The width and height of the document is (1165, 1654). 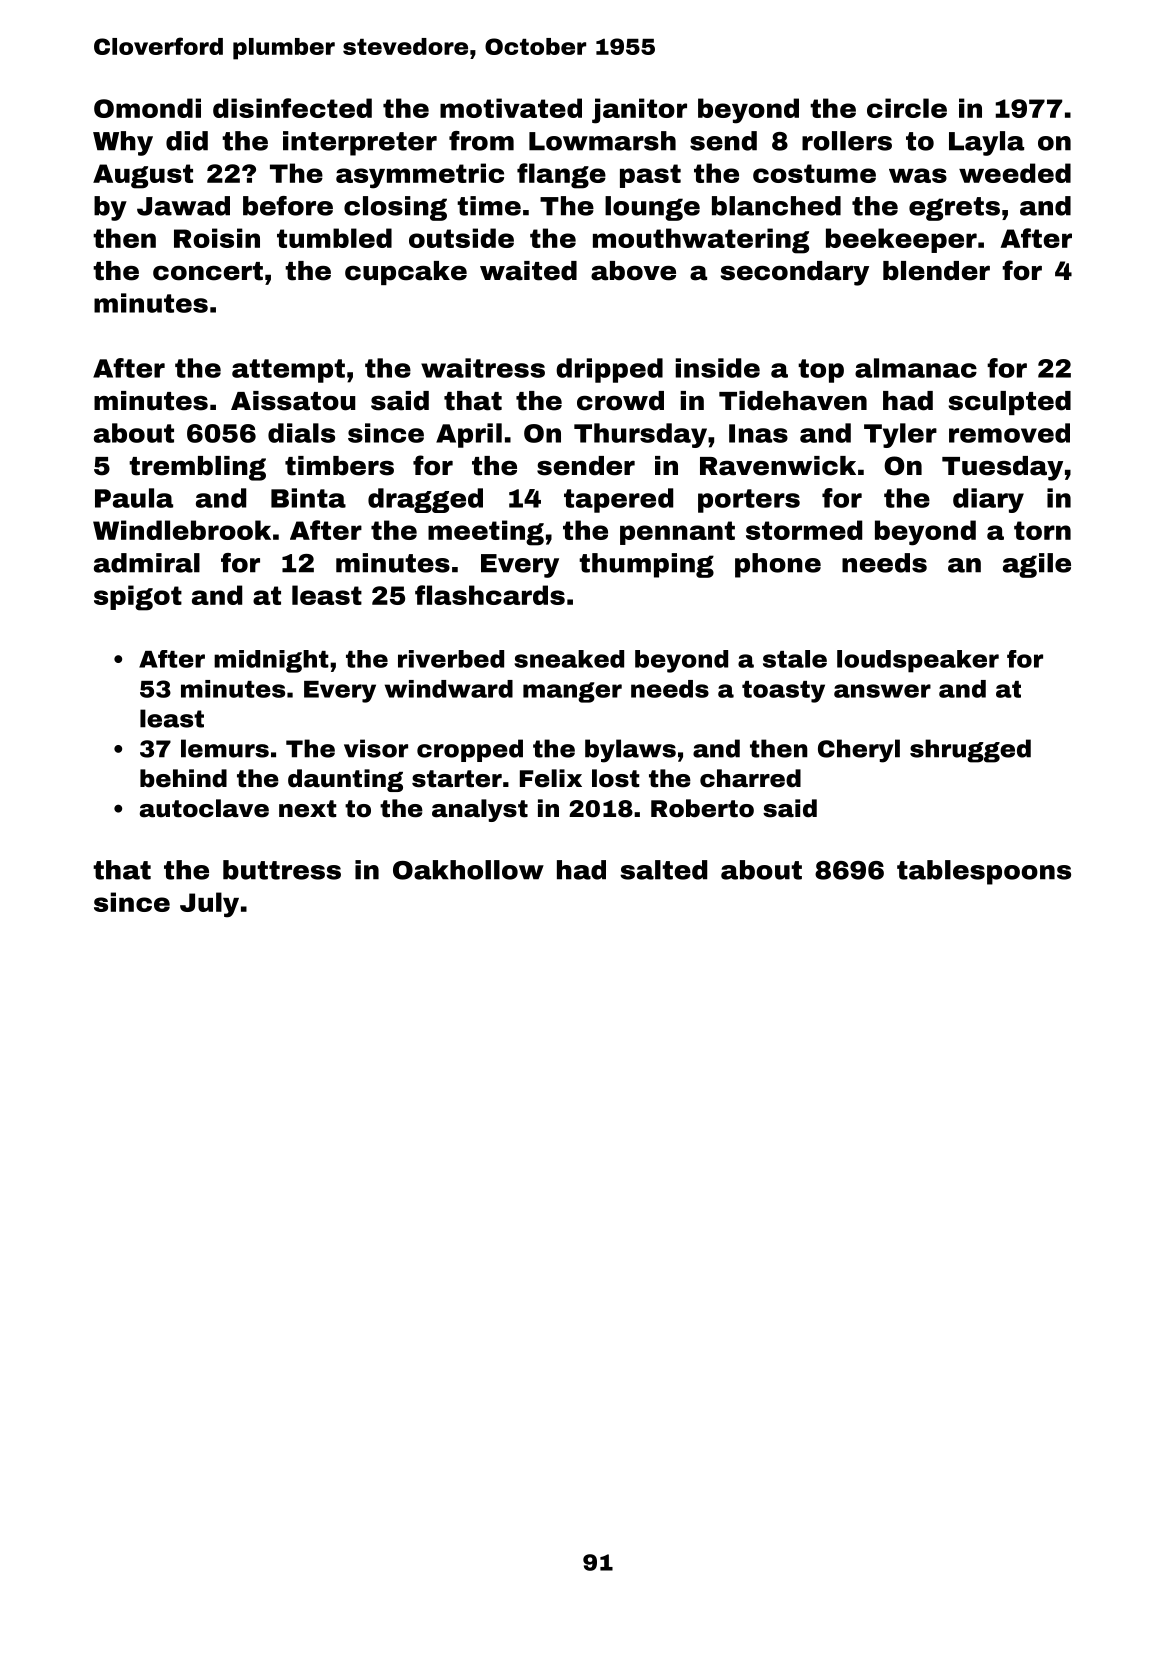 What do you see at coordinates (646, 565) in the document?
I see `thumping` at bounding box center [646, 565].
